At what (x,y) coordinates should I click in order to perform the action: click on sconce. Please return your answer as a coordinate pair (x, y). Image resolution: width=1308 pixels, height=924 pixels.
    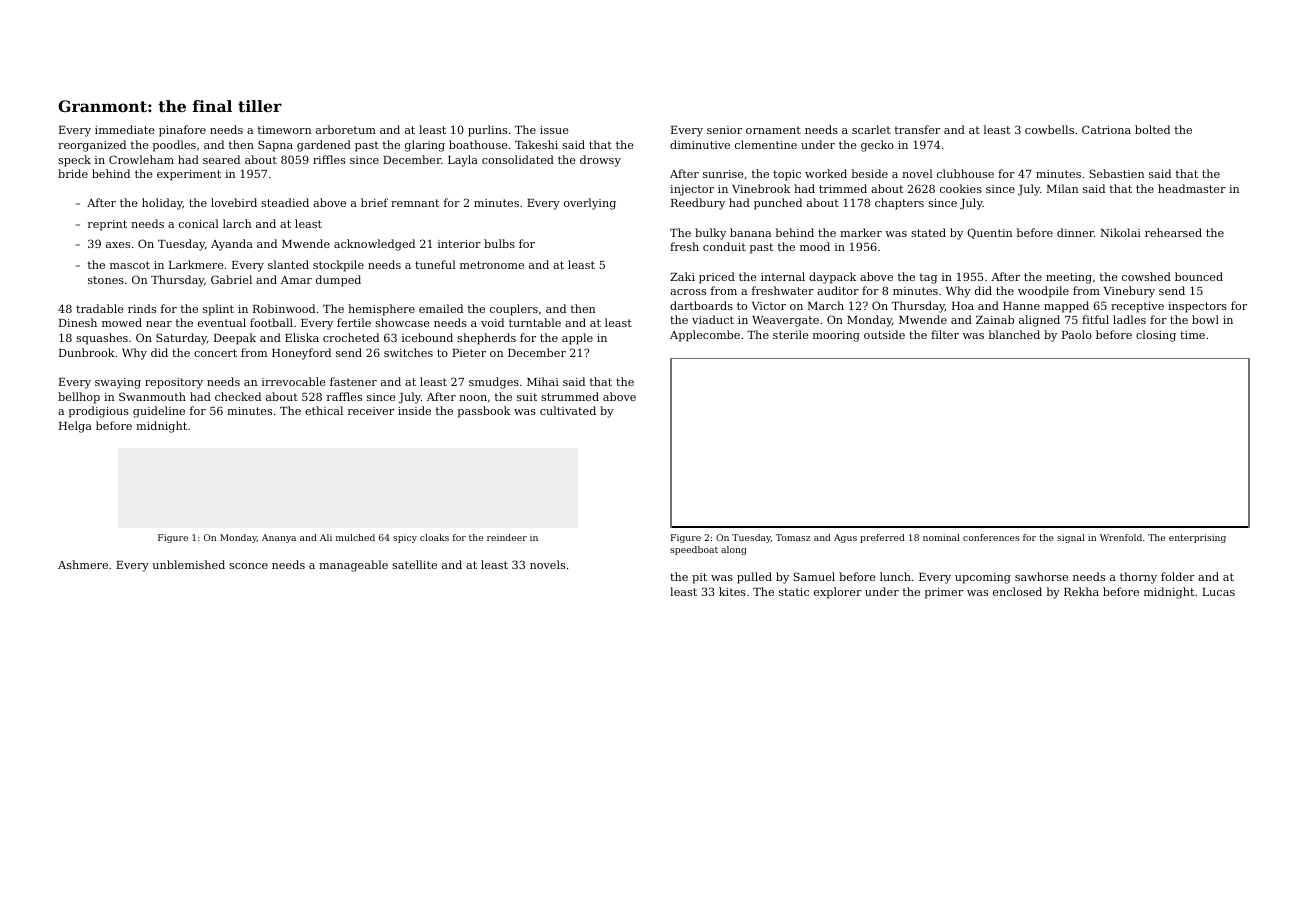
    Looking at the image, I should click on (248, 566).
